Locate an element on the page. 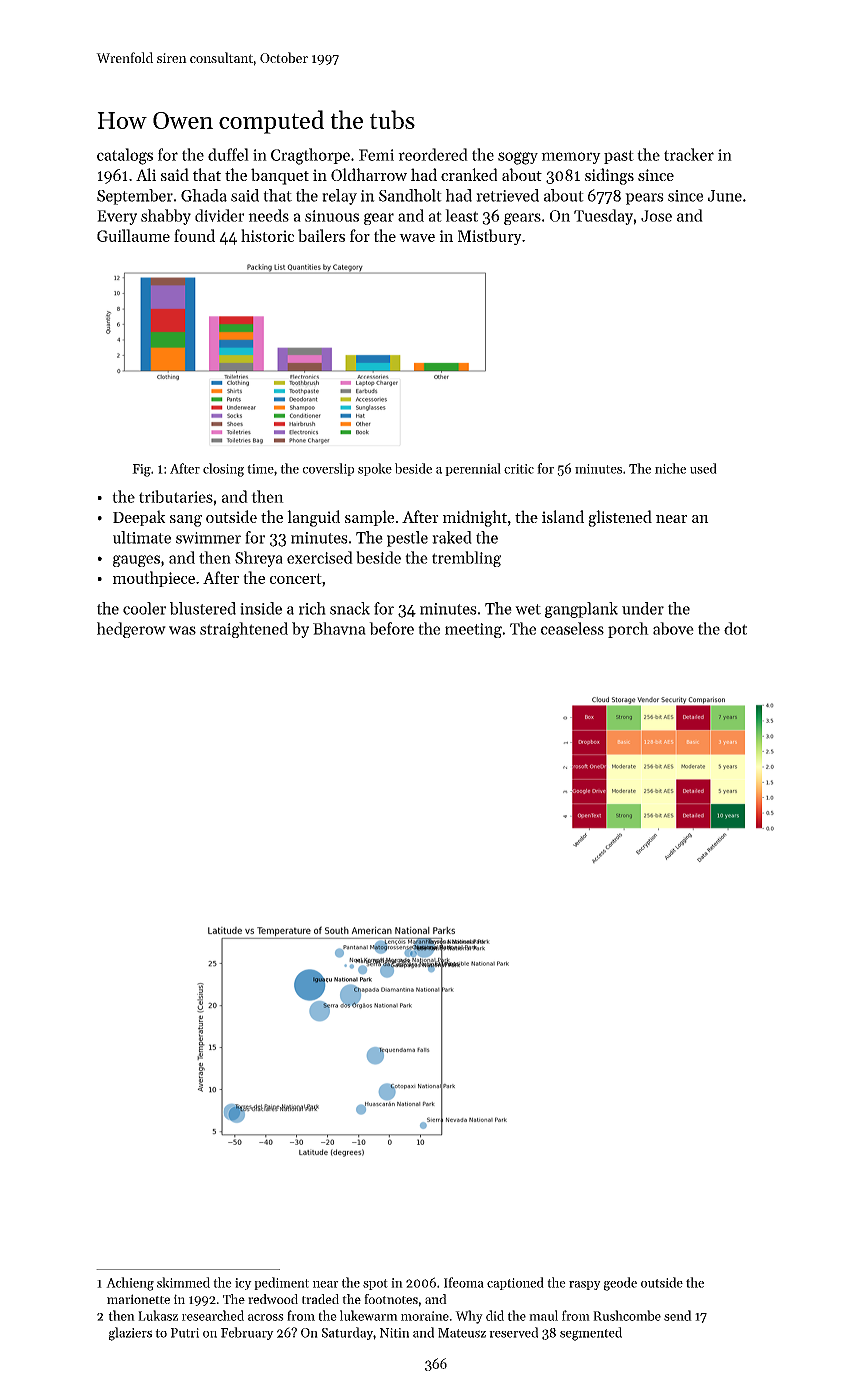 Image resolution: width=849 pixels, height=1400 pixels. dot is located at coordinates (735, 628).
